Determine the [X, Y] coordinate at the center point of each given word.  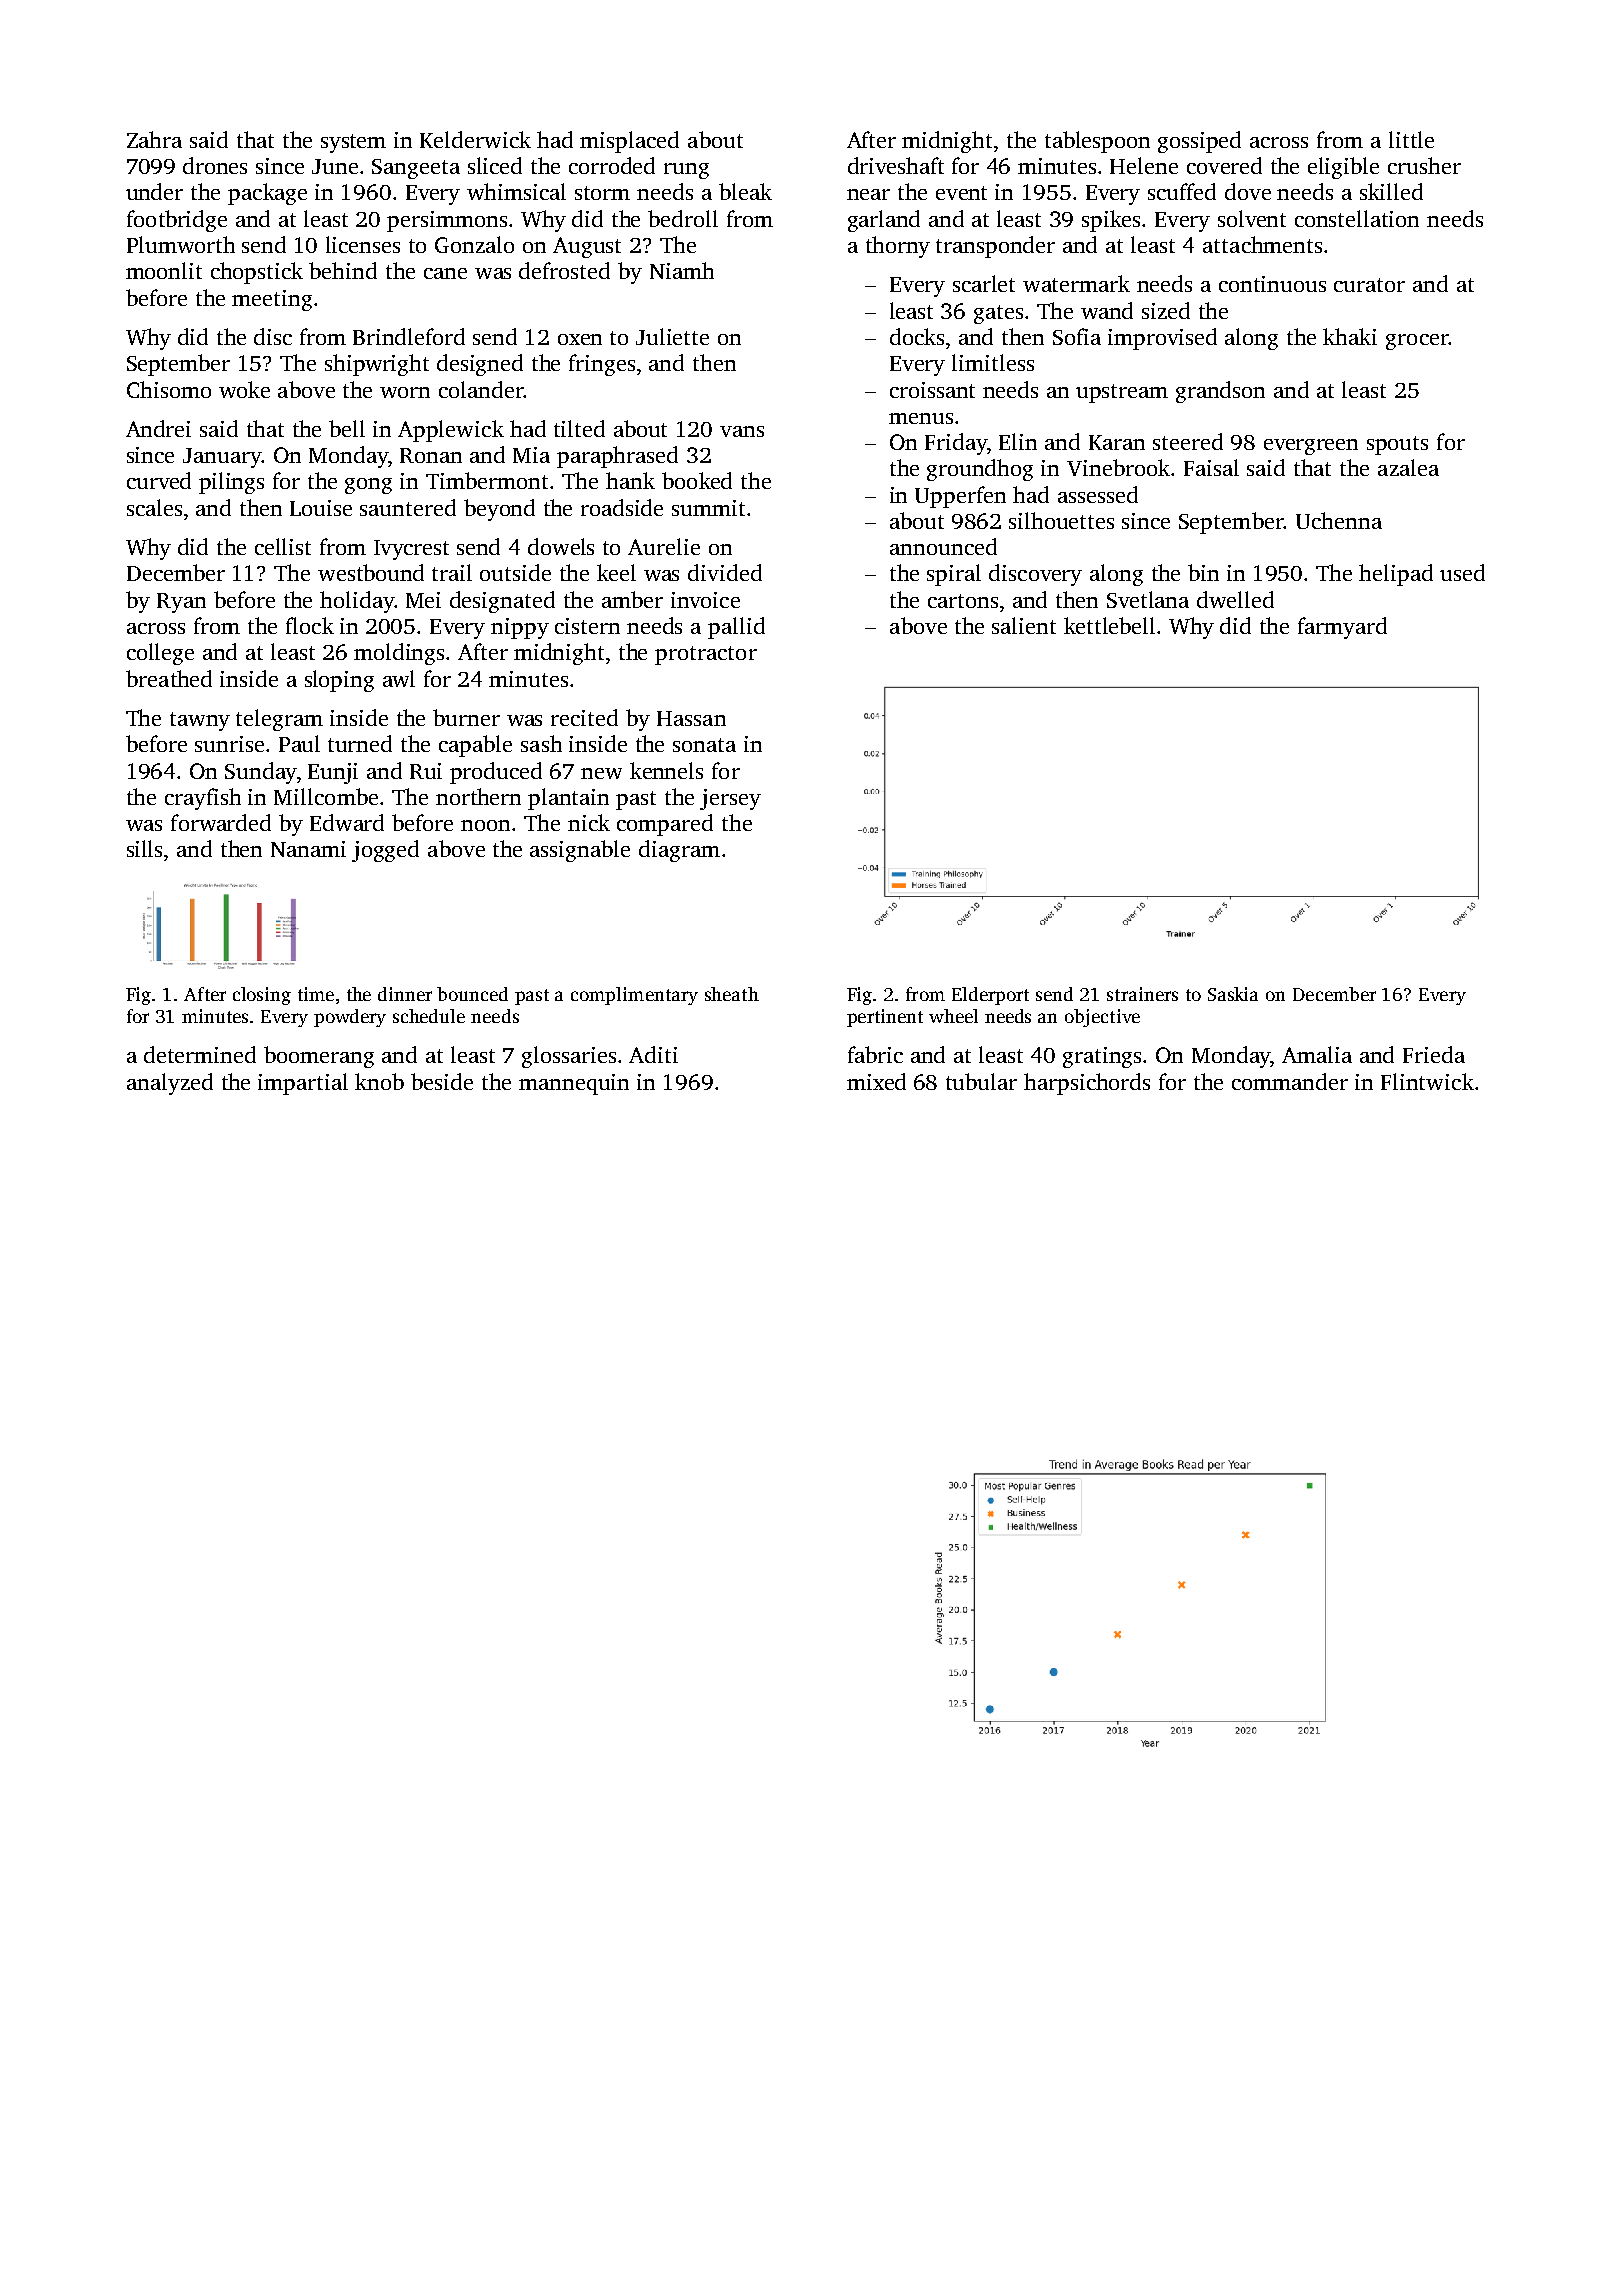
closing [262, 996]
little [1411, 139]
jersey [730, 799]
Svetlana [1148, 599]
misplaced [629, 142]
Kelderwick [475, 139]
